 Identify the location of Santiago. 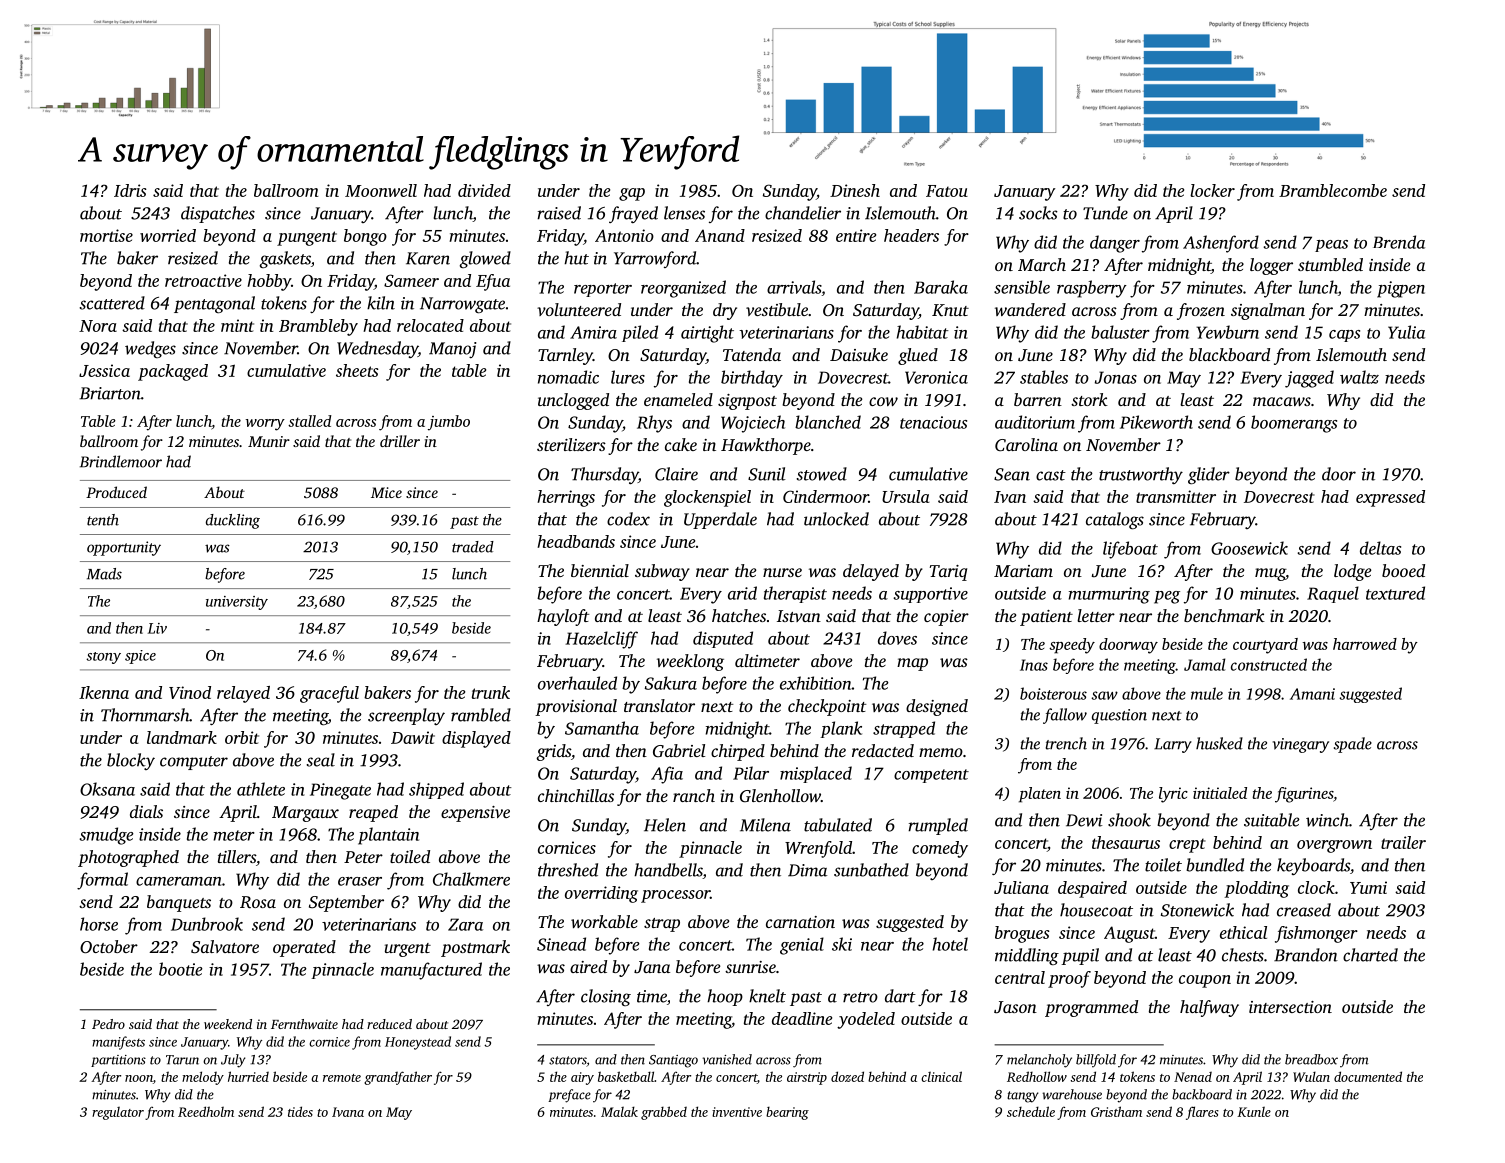
(673, 1061).
